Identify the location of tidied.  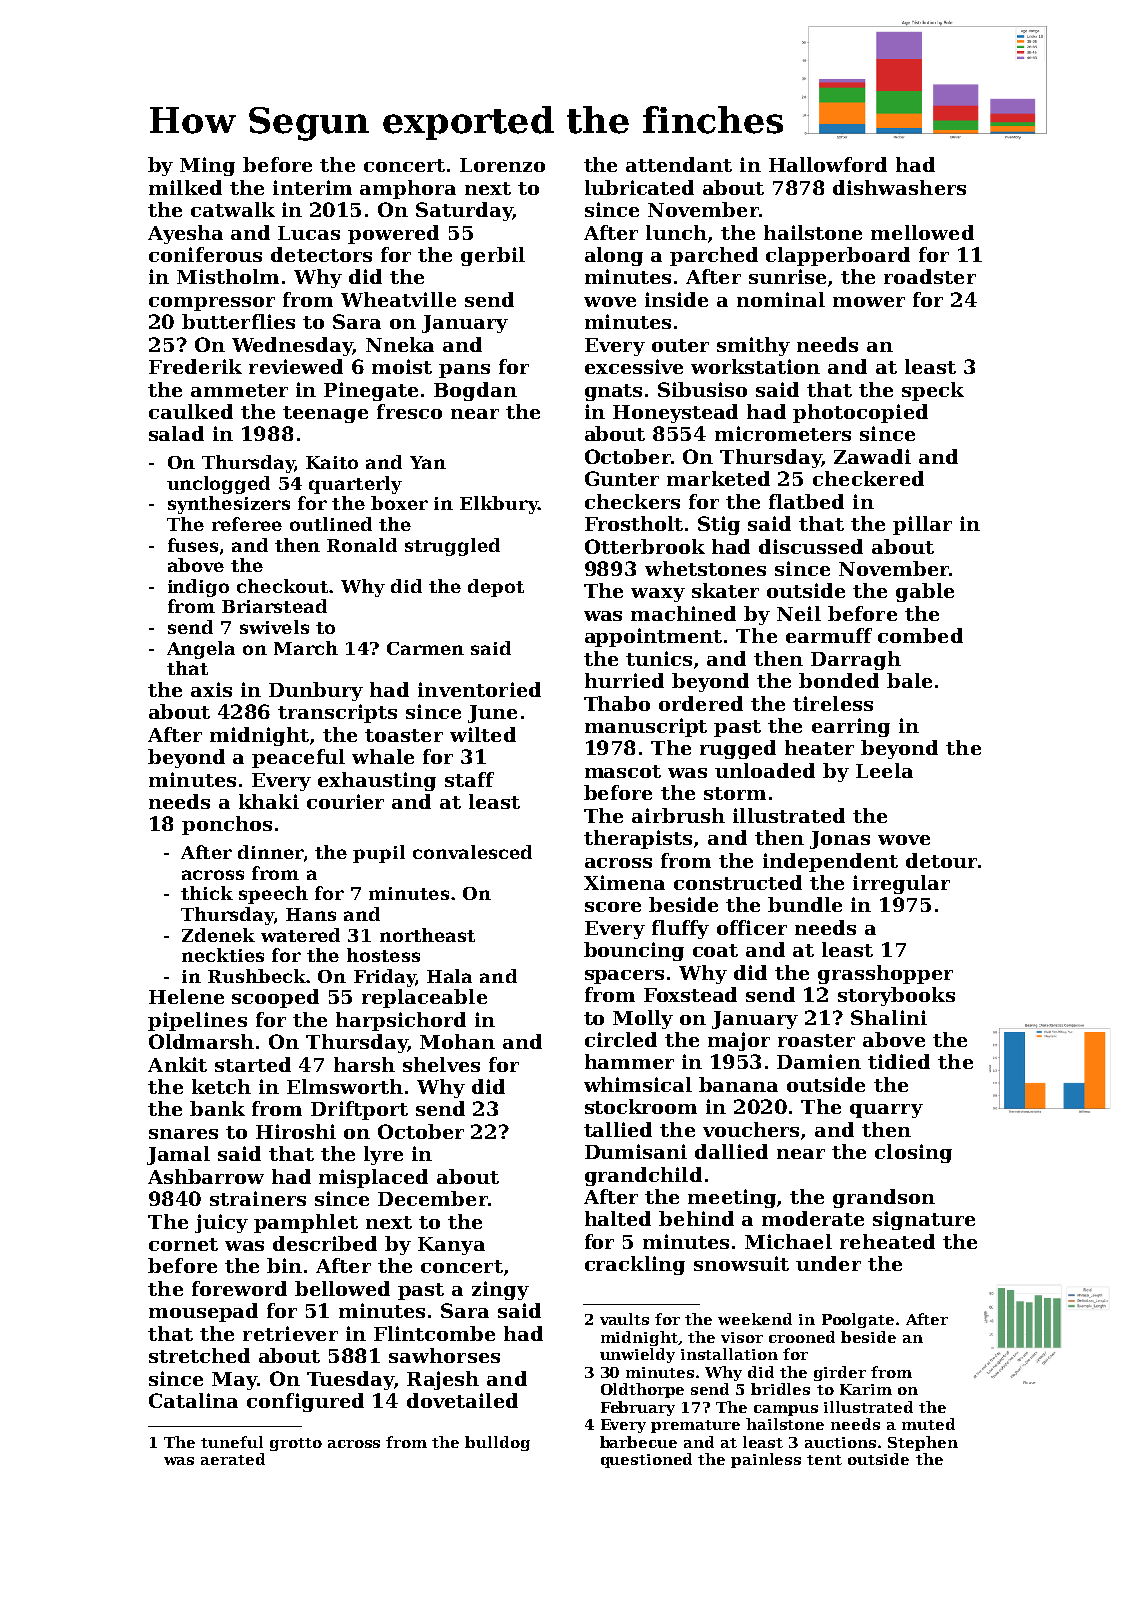
(899, 1061).
